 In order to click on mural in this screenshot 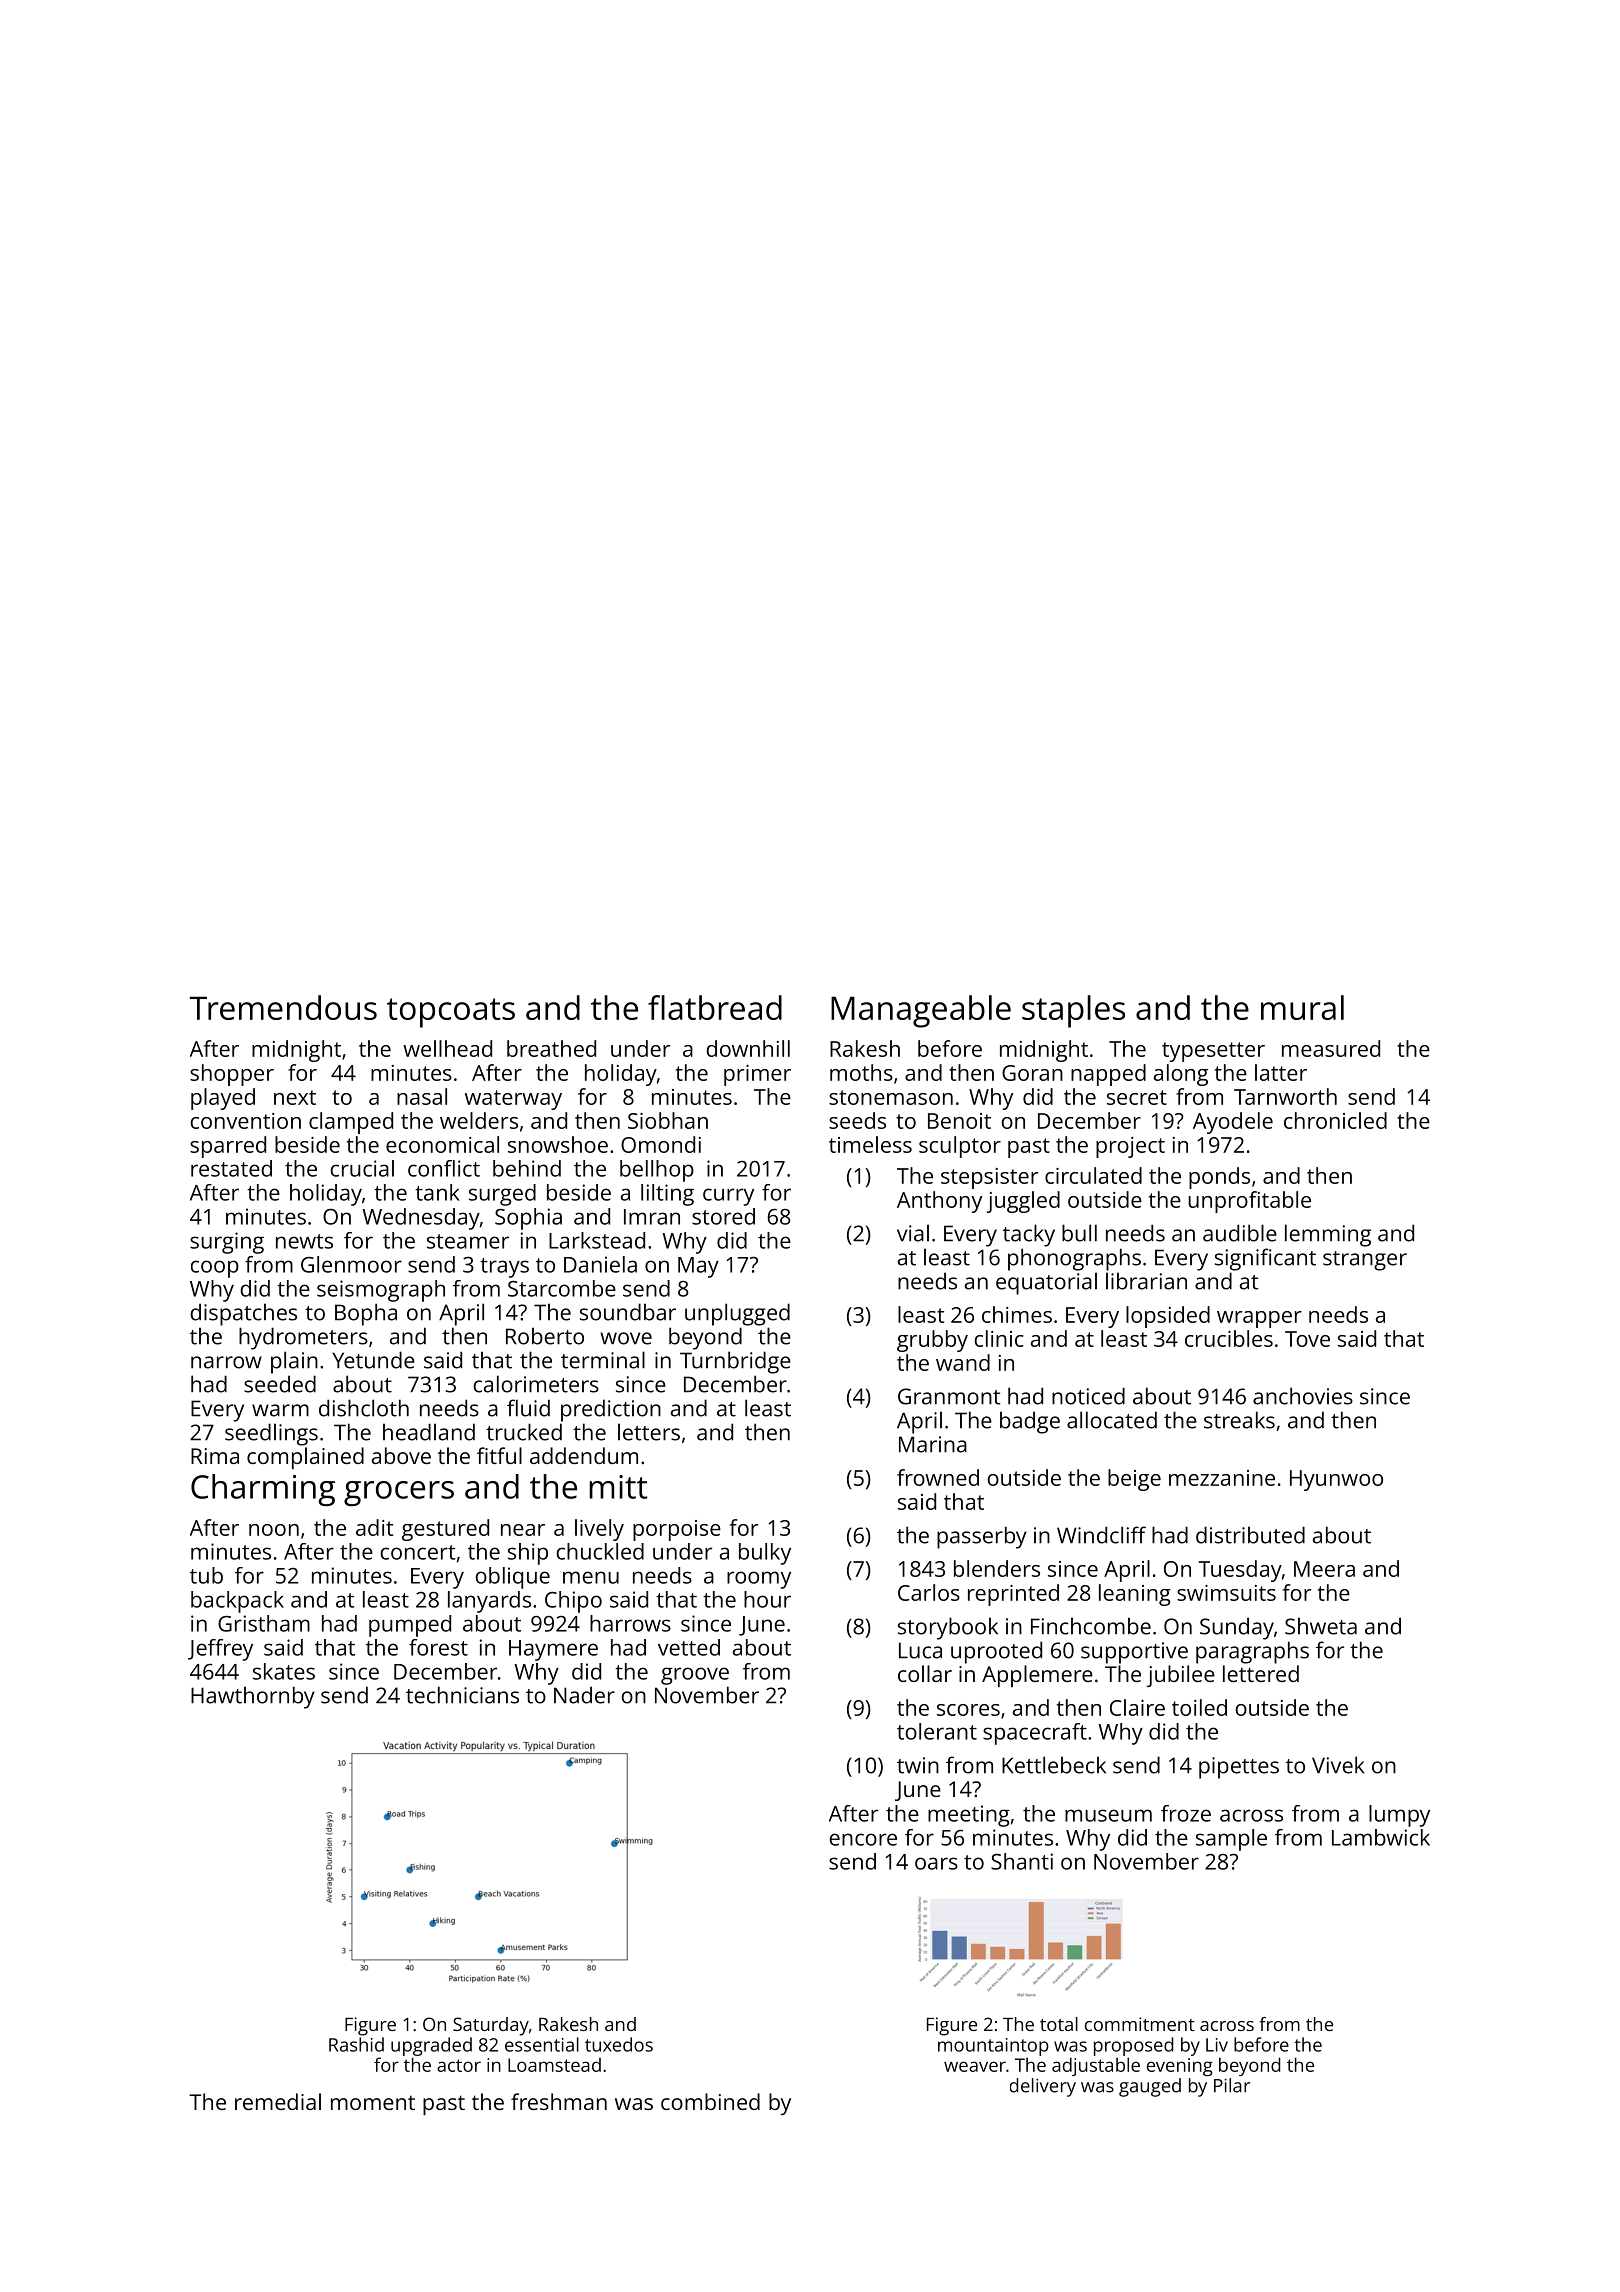, I will do `click(1302, 1007)`.
